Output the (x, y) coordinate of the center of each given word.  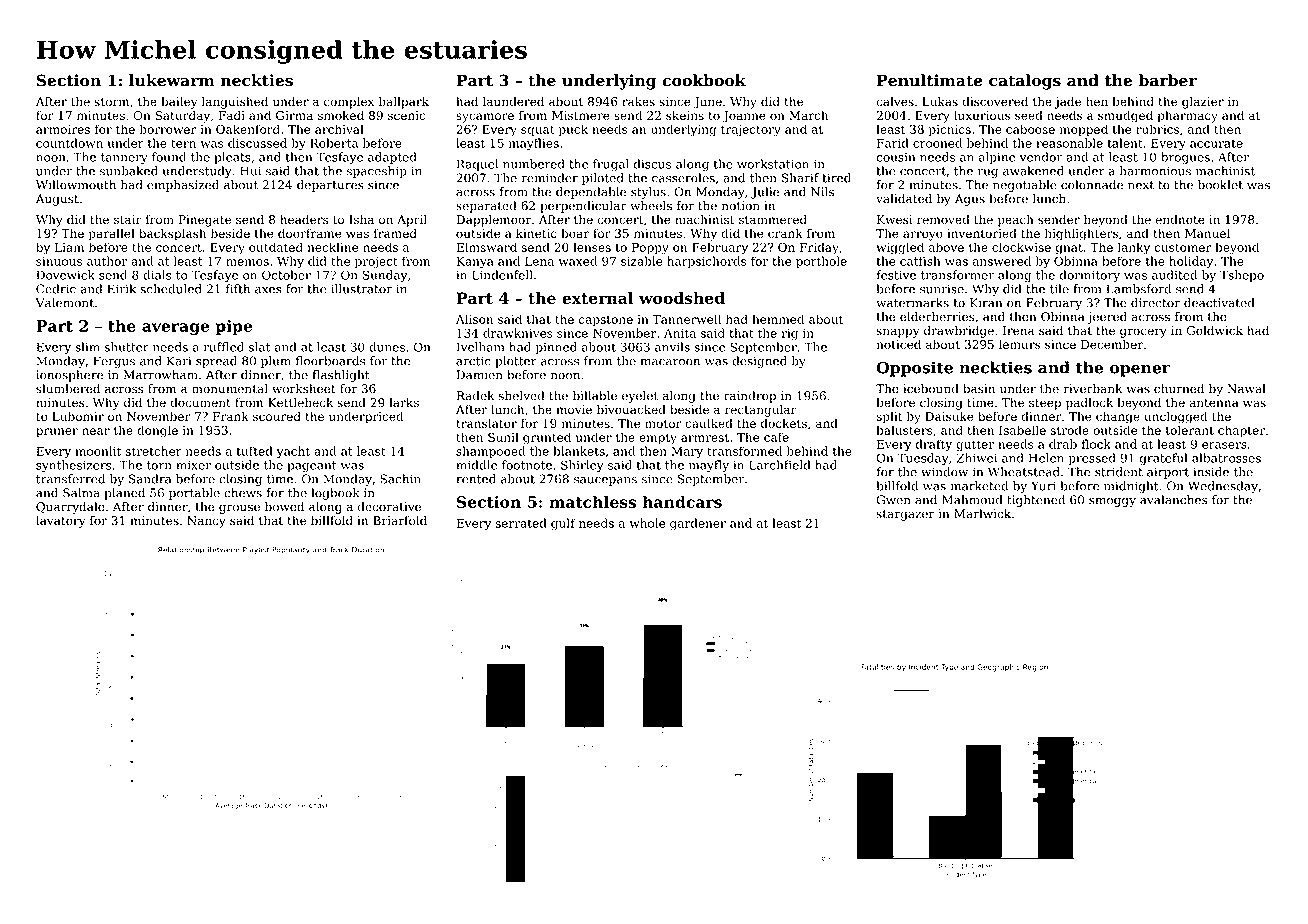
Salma (81, 493)
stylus (648, 193)
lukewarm (172, 80)
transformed (744, 451)
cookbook (704, 80)
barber (1168, 80)
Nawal (1246, 389)
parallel (112, 234)
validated (904, 199)
